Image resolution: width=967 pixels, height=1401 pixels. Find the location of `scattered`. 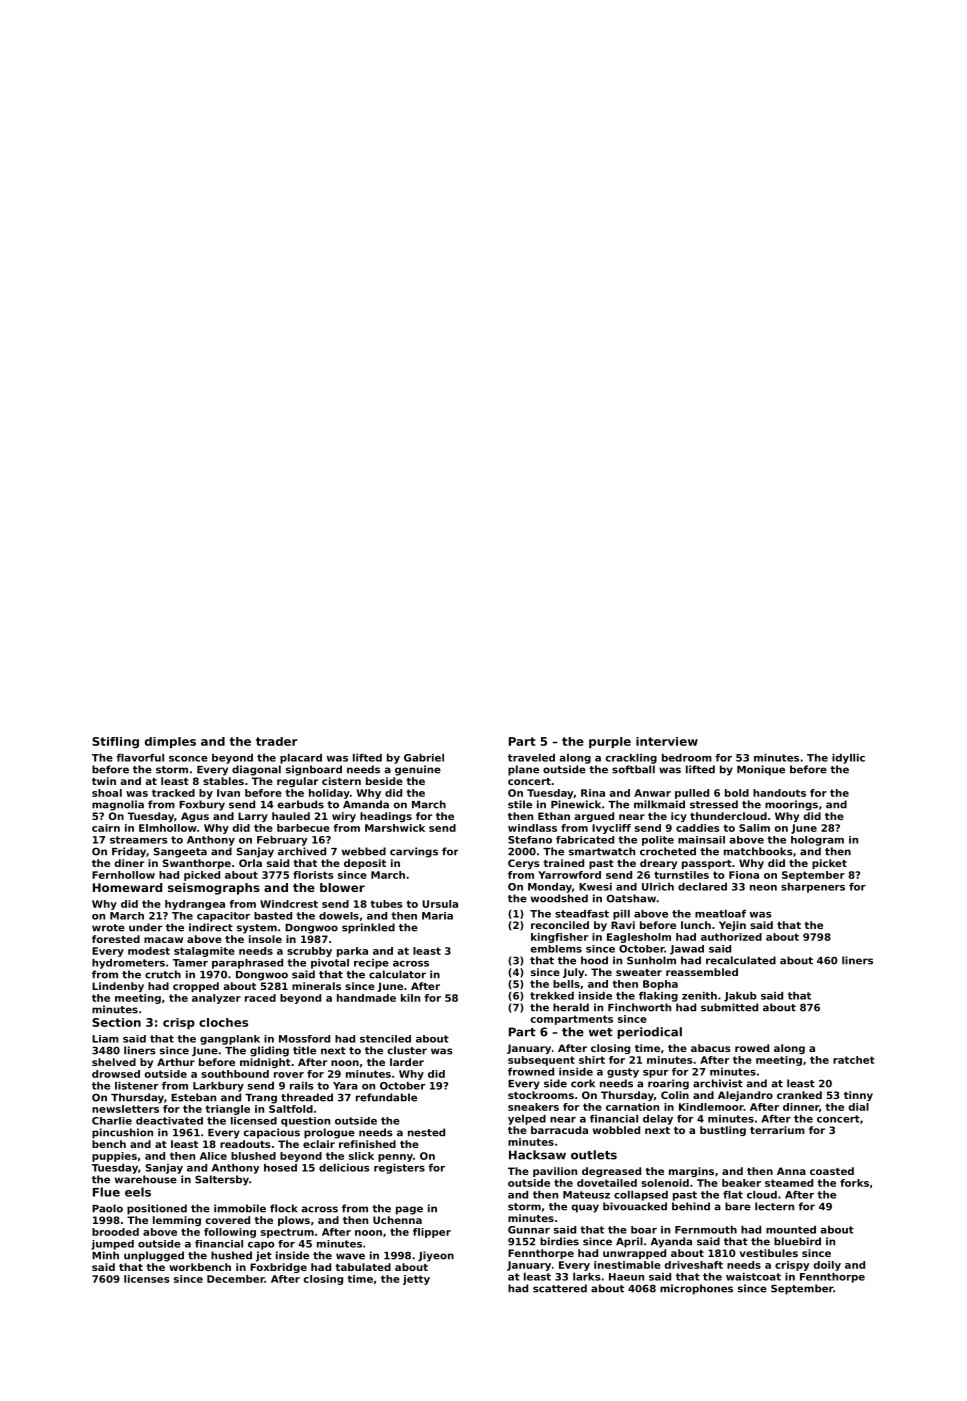

scattered is located at coordinates (560, 1288).
